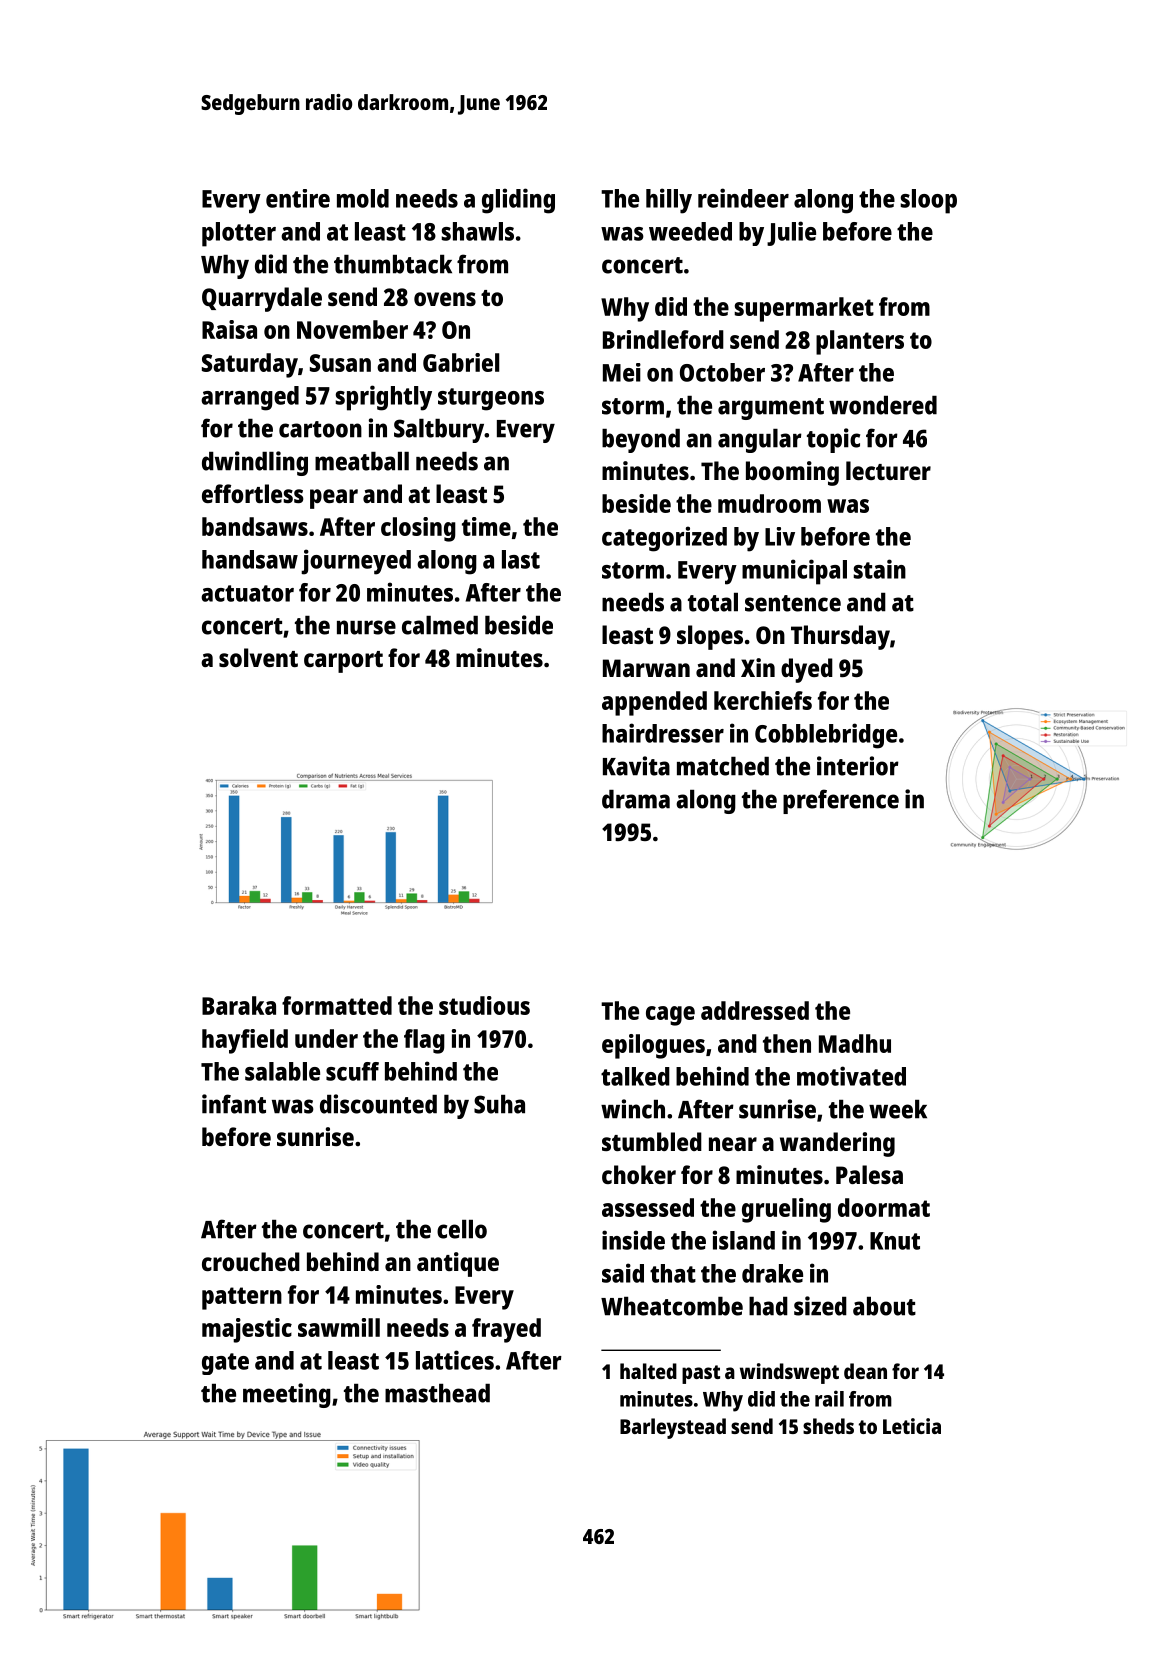  I want to click on Madhu, so click(855, 1043).
